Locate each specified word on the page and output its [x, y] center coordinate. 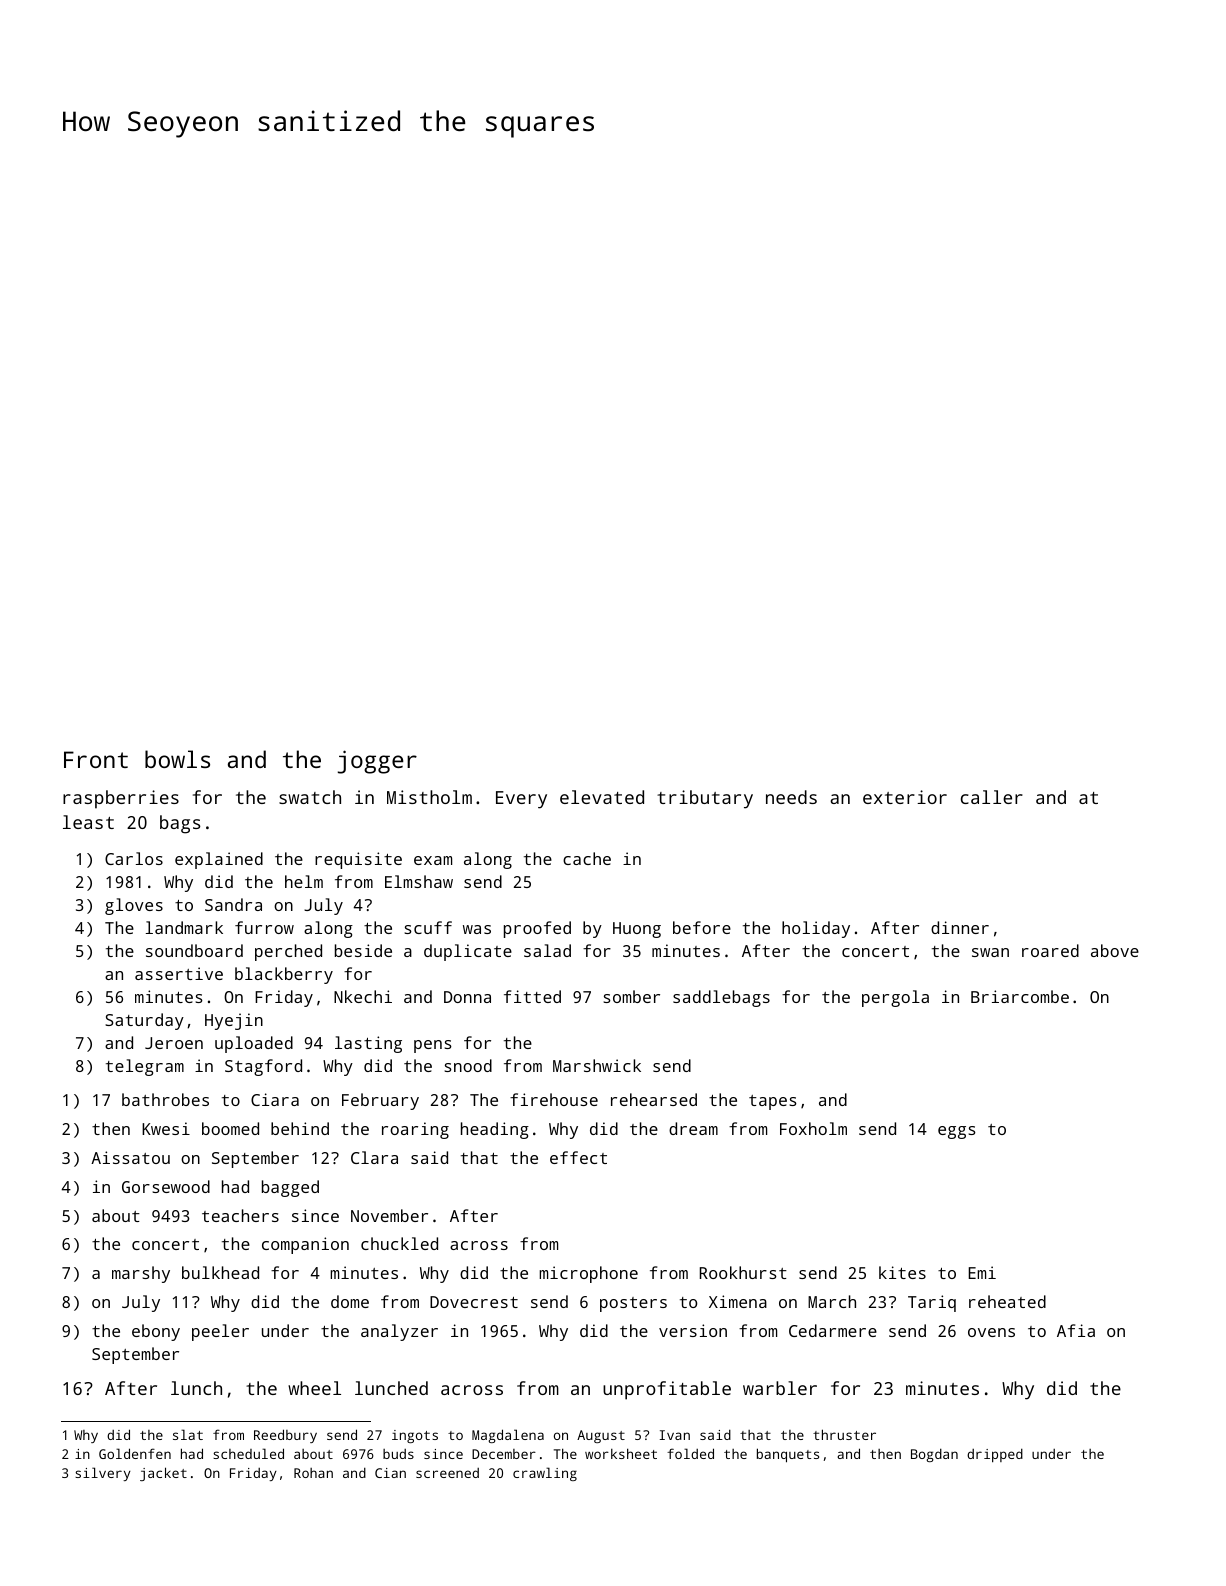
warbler [780, 1388]
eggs [957, 1132]
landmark [184, 927]
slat [188, 1434]
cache [587, 858]
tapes [773, 1102]
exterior [905, 797]
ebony [156, 1332]
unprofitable [667, 1390]
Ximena [738, 1301]
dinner [960, 927]
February [380, 1101]
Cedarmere [833, 1330]
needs [791, 797]
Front [96, 759]
